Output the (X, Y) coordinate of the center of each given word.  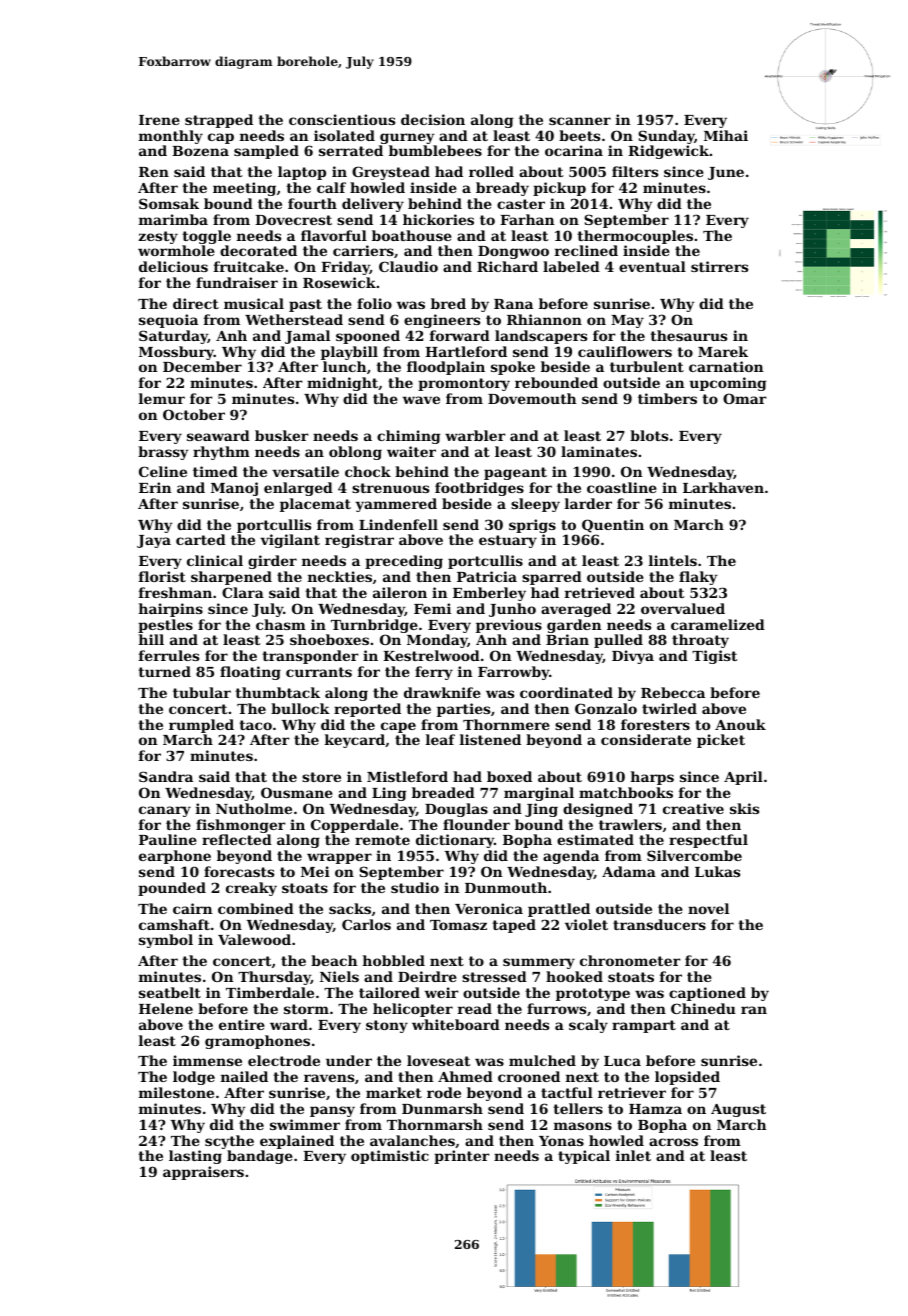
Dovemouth (532, 398)
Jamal (307, 337)
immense (207, 1060)
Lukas (717, 871)
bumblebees (435, 150)
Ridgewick (668, 152)
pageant (515, 473)
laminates (599, 451)
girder (272, 562)
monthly (171, 137)
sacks (350, 908)
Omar (744, 398)
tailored (389, 992)
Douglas (456, 810)
